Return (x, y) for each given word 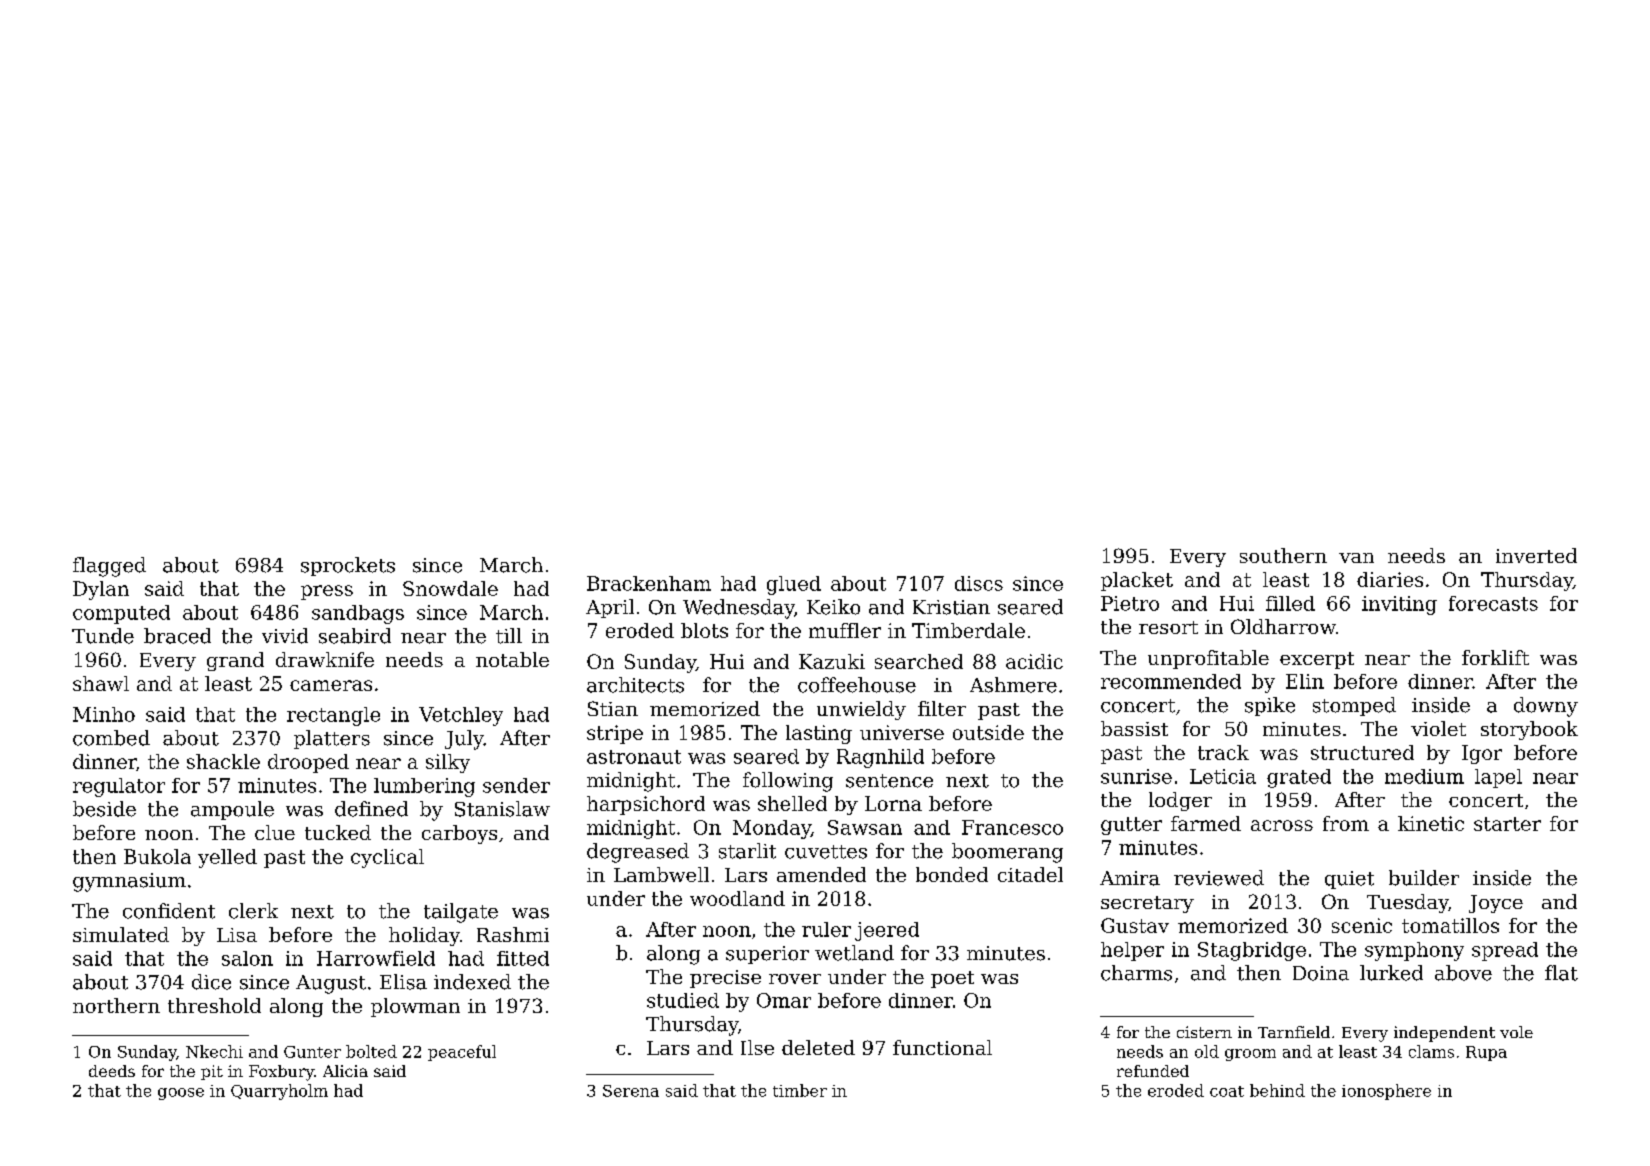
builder (1424, 878)
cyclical (387, 858)
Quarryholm (279, 1092)
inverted (1536, 555)
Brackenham (649, 583)
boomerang (1007, 853)
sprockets (348, 566)
